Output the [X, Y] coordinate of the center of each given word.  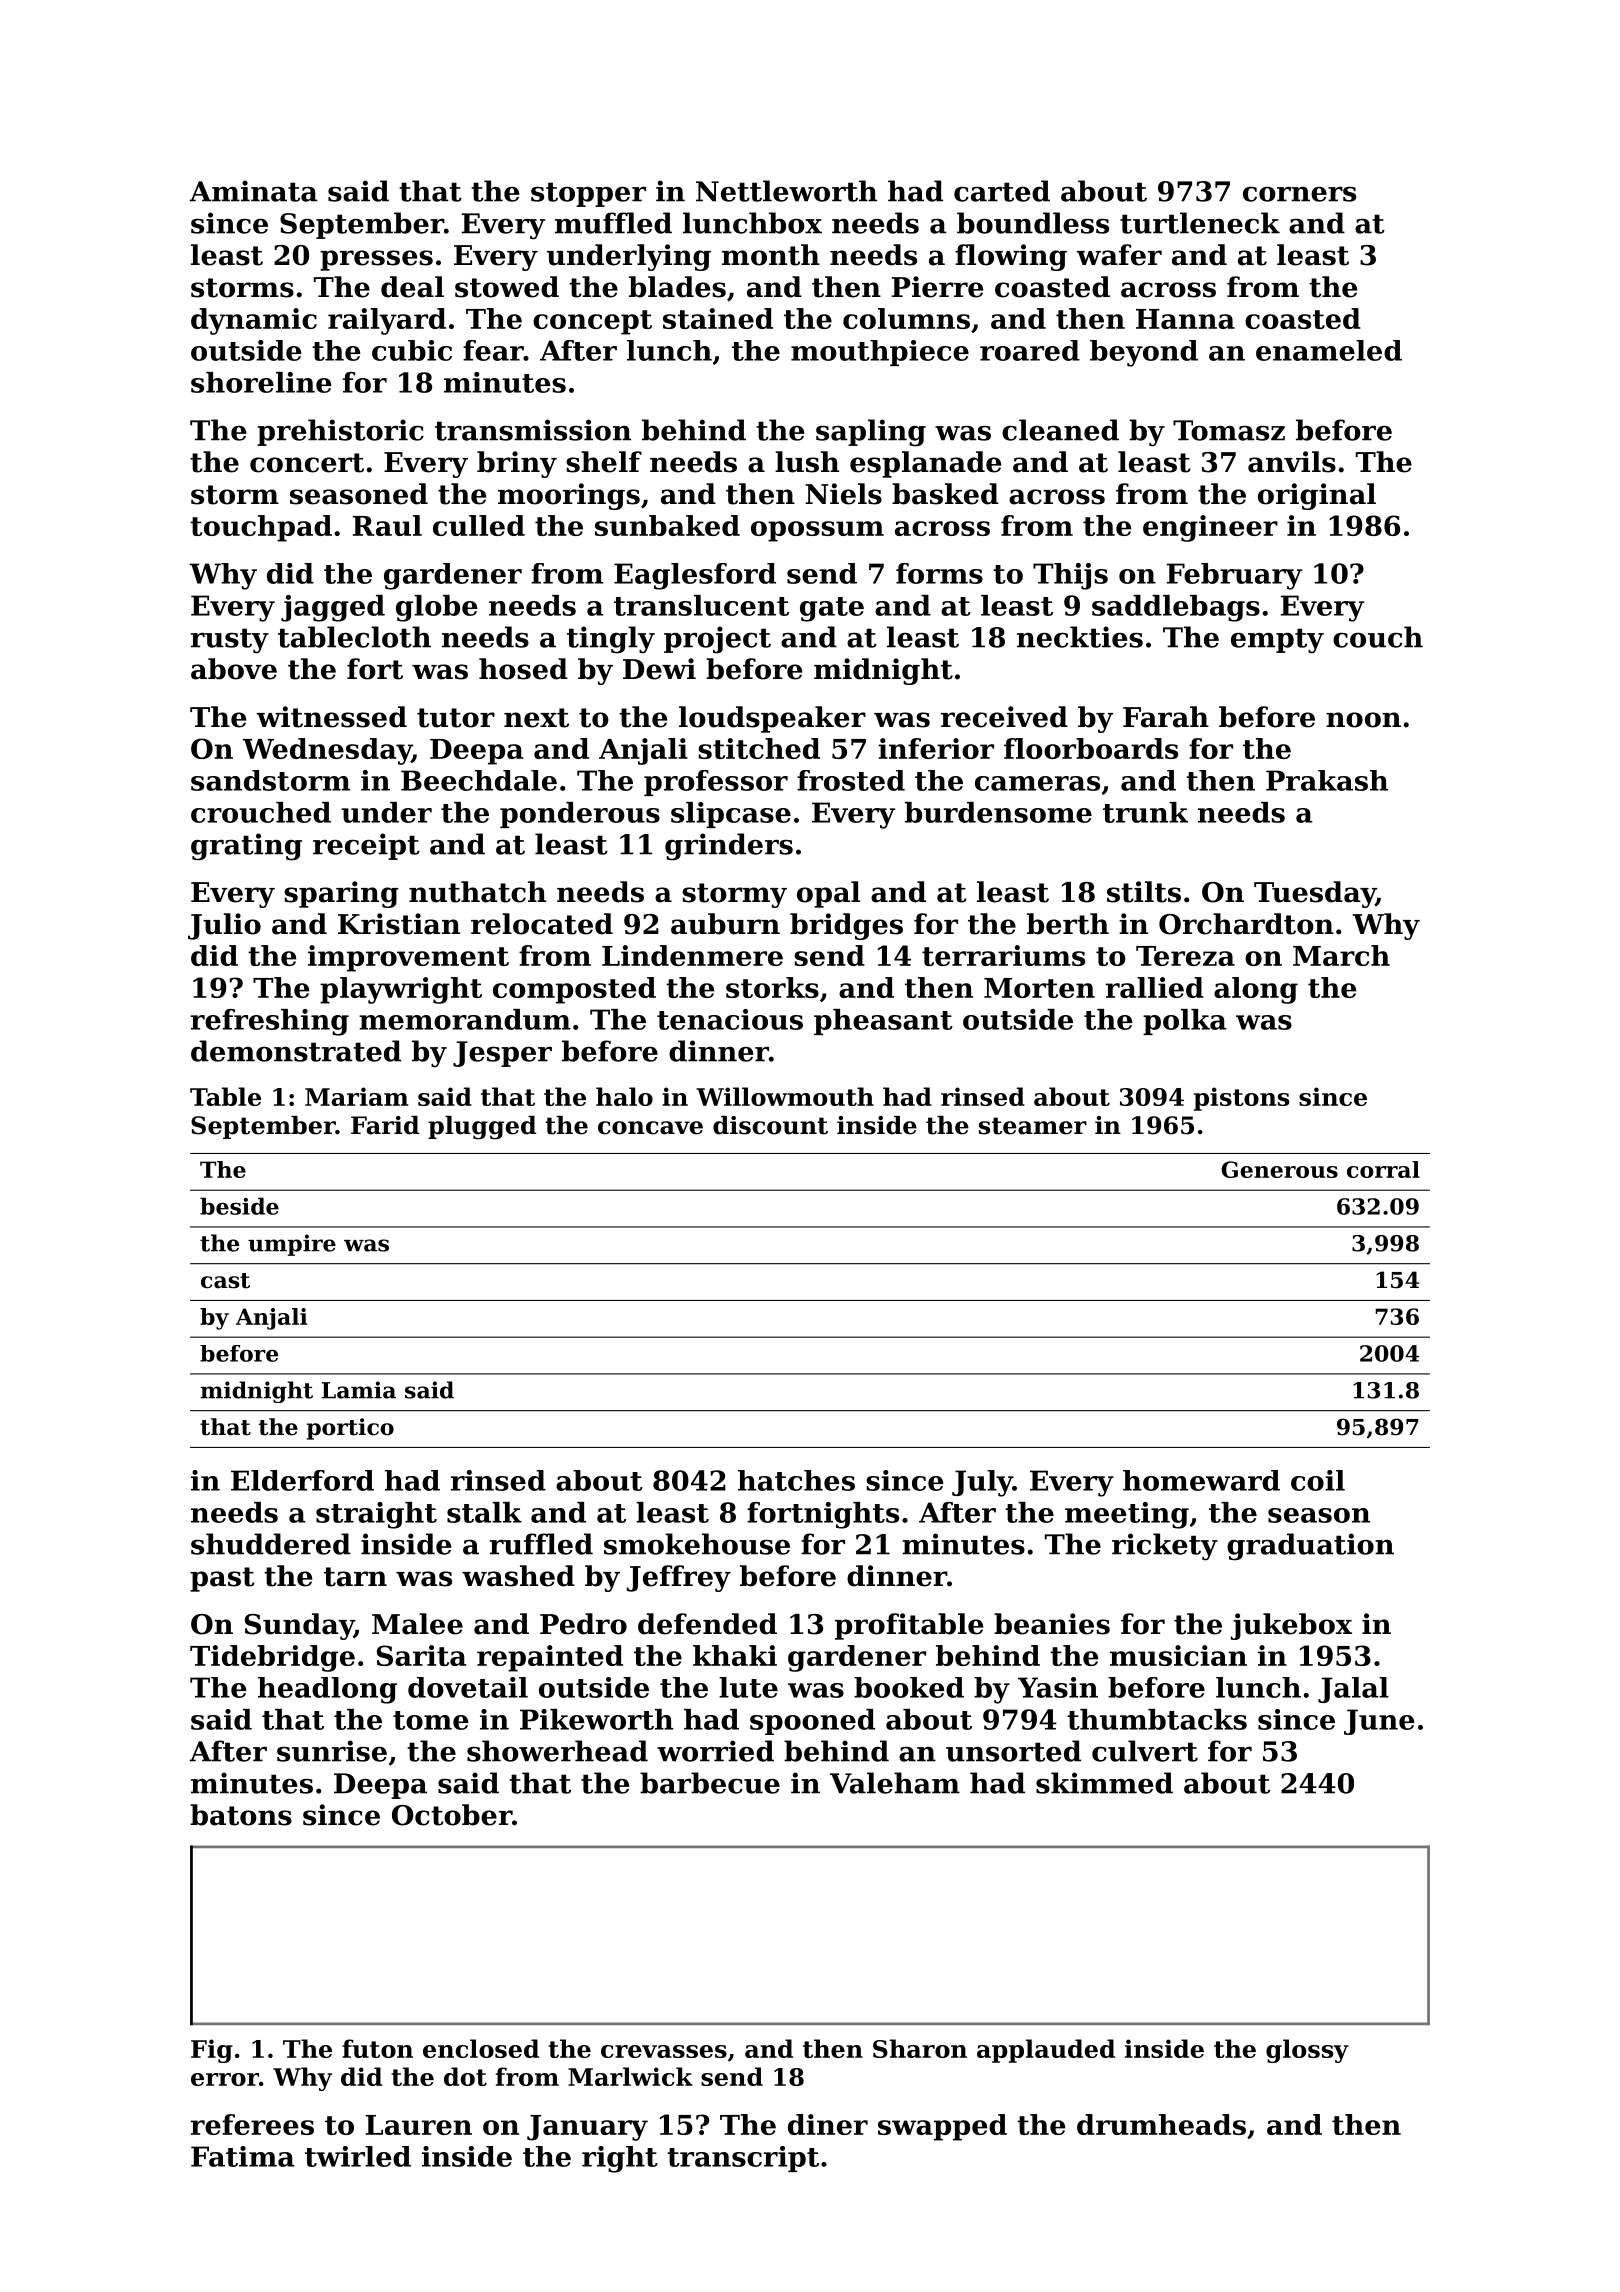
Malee [417, 1624]
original [1317, 496]
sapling [871, 433]
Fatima [243, 2156]
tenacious [730, 1019]
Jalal [1353, 1690]
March [1341, 955]
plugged [482, 1128]
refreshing [270, 1022]
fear [493, 350]
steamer [1033, 1126]
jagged [333, 608]
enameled [1329, 350]
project [717, 640]
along [1256, 990]
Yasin [1058, 1687]
